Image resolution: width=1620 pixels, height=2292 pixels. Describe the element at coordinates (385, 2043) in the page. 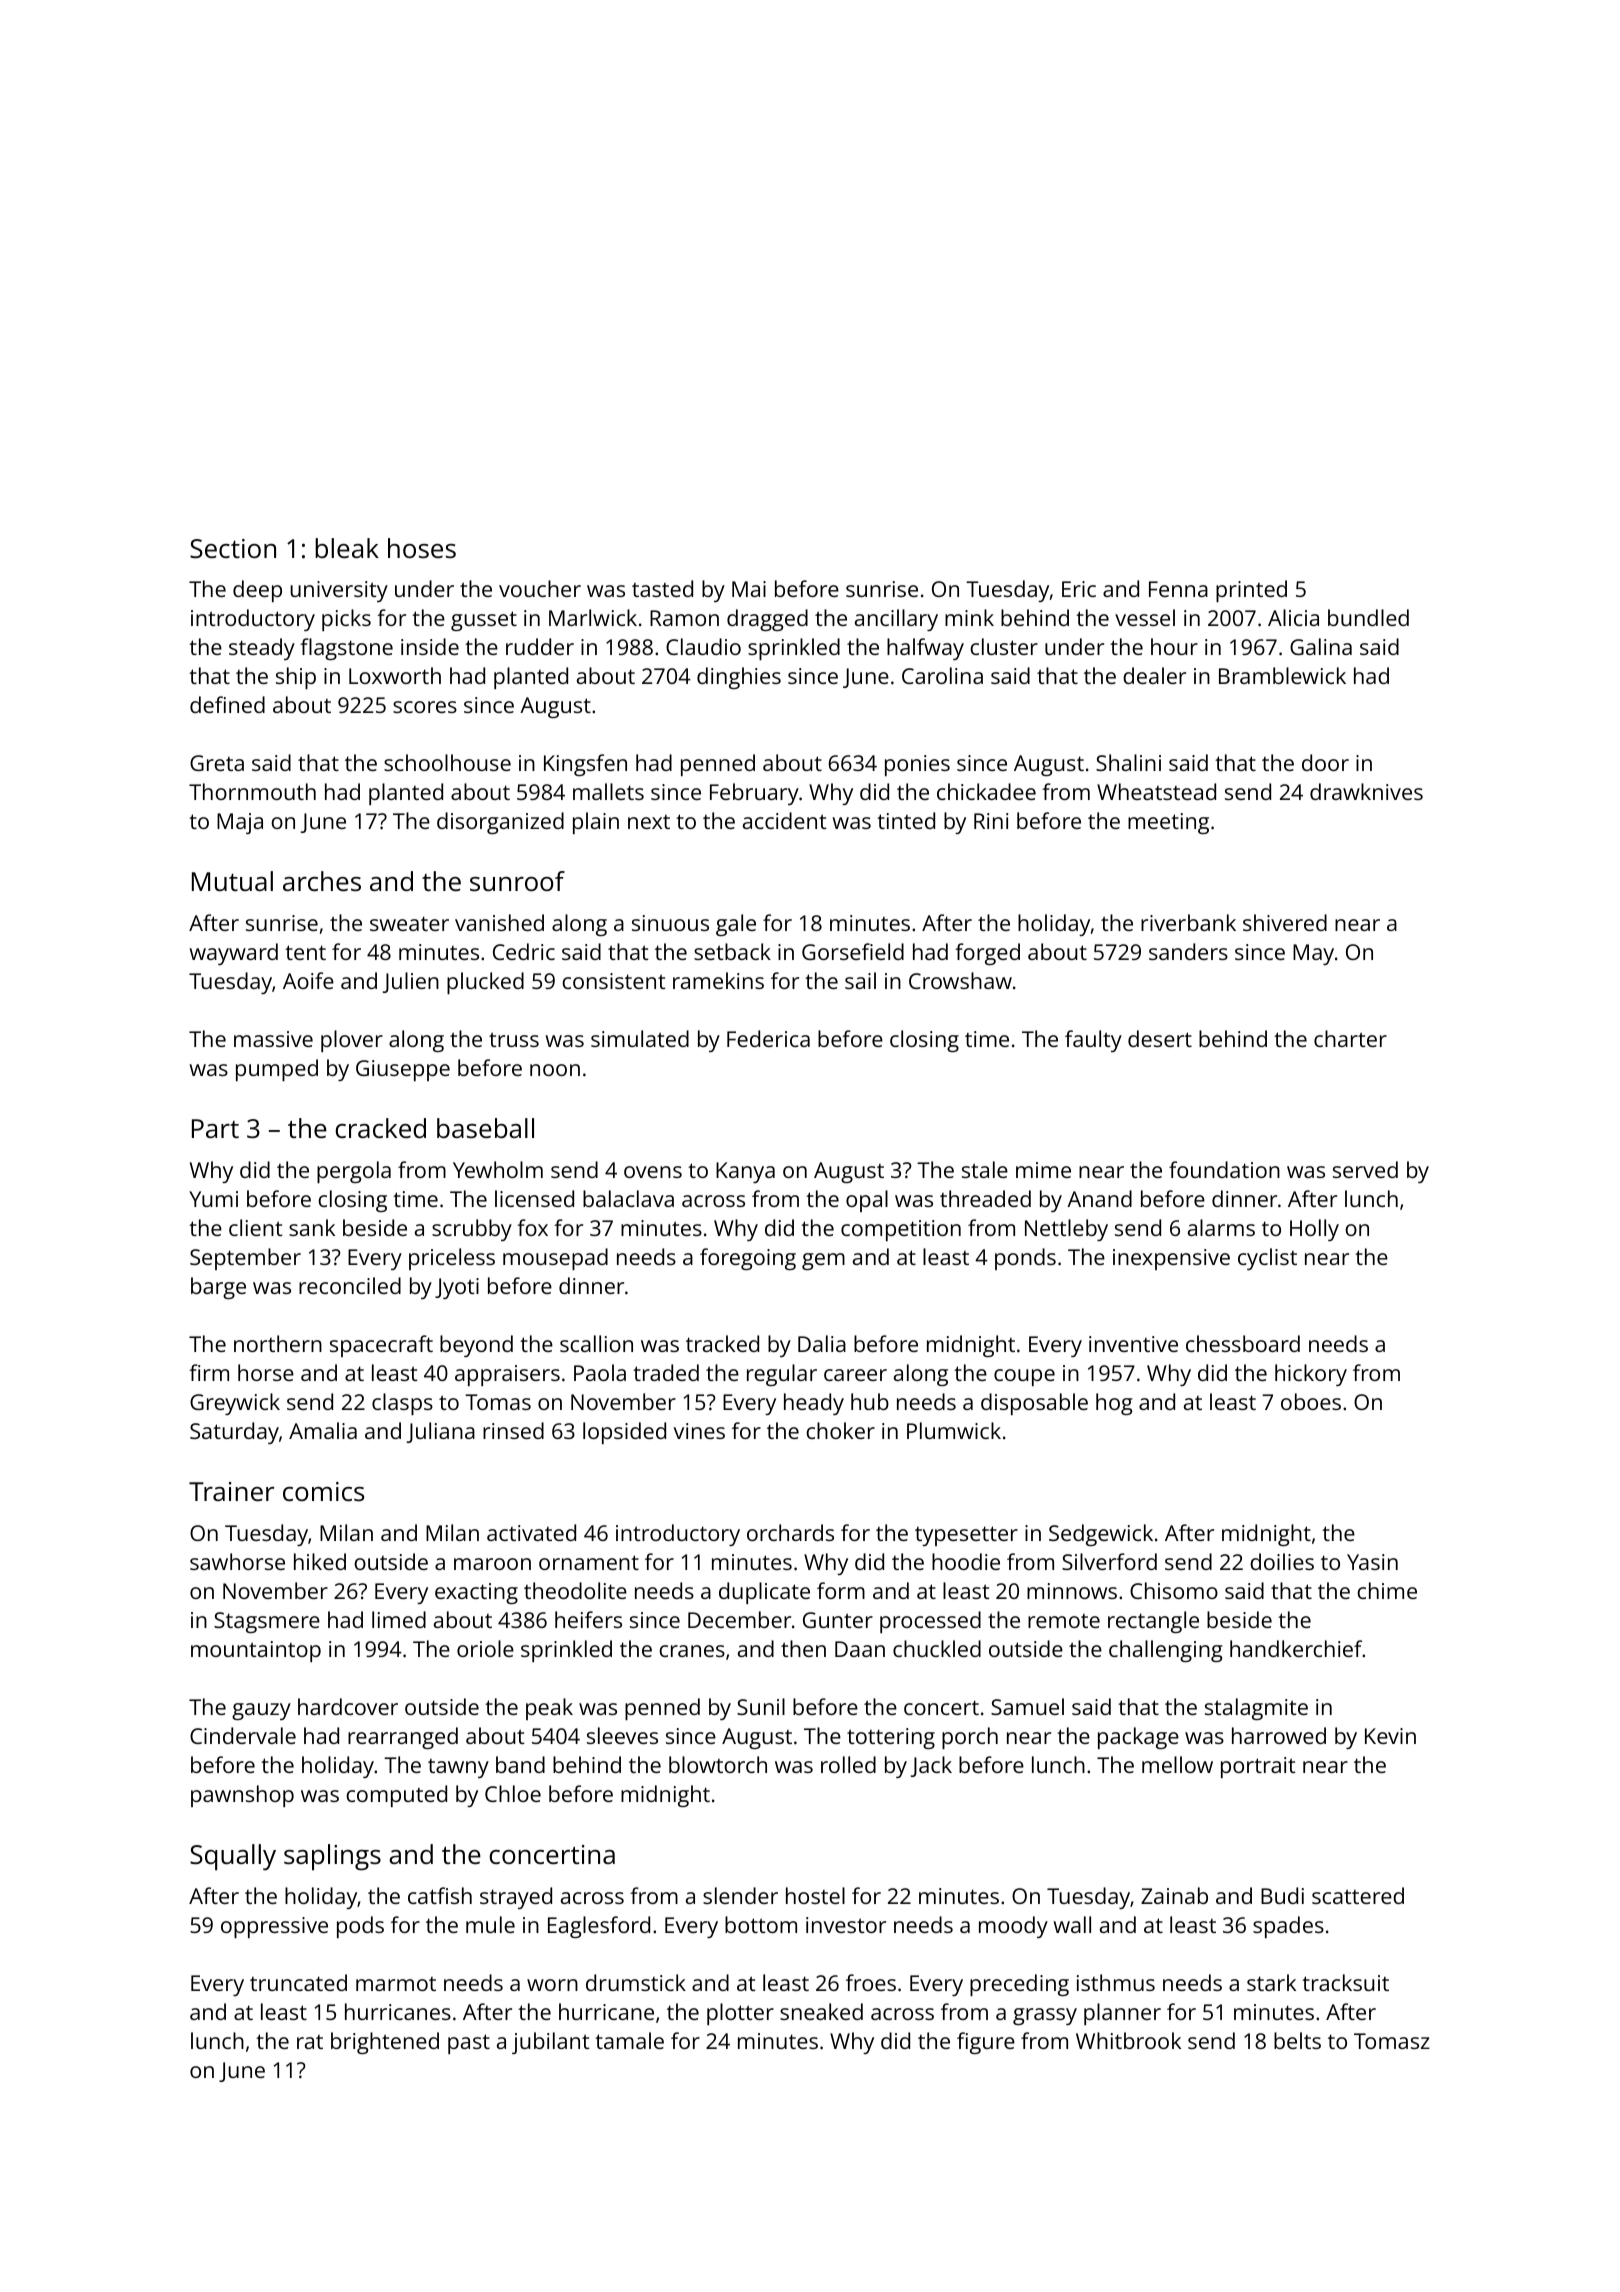

I see `brightened` at that location.
